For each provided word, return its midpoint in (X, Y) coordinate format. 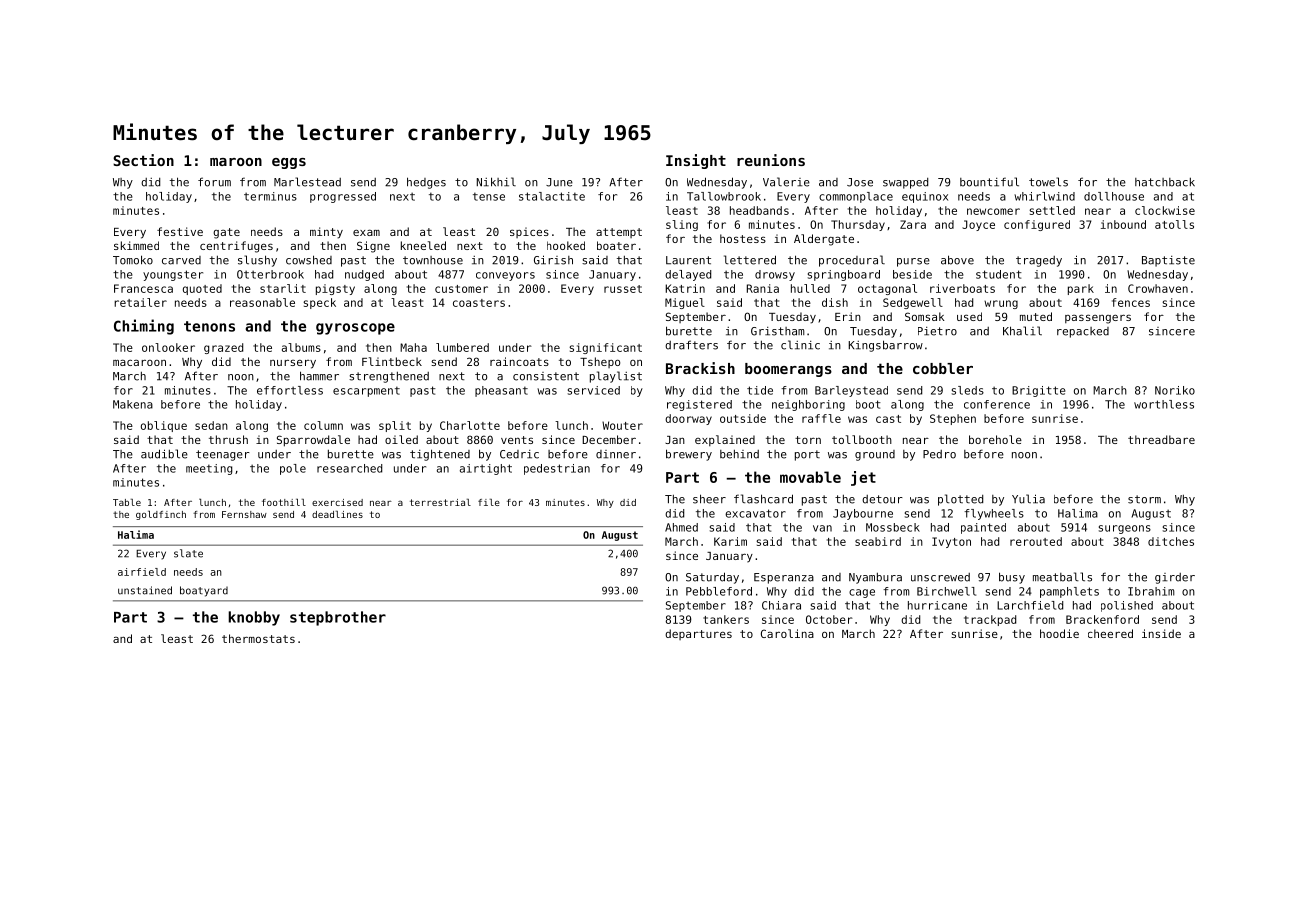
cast (888, 419)
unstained (145, 590)
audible (164, 454)
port (807, 455)
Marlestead (307, 182)
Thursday (858, 225)
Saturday (712, 578)
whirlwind (1044, 196)
